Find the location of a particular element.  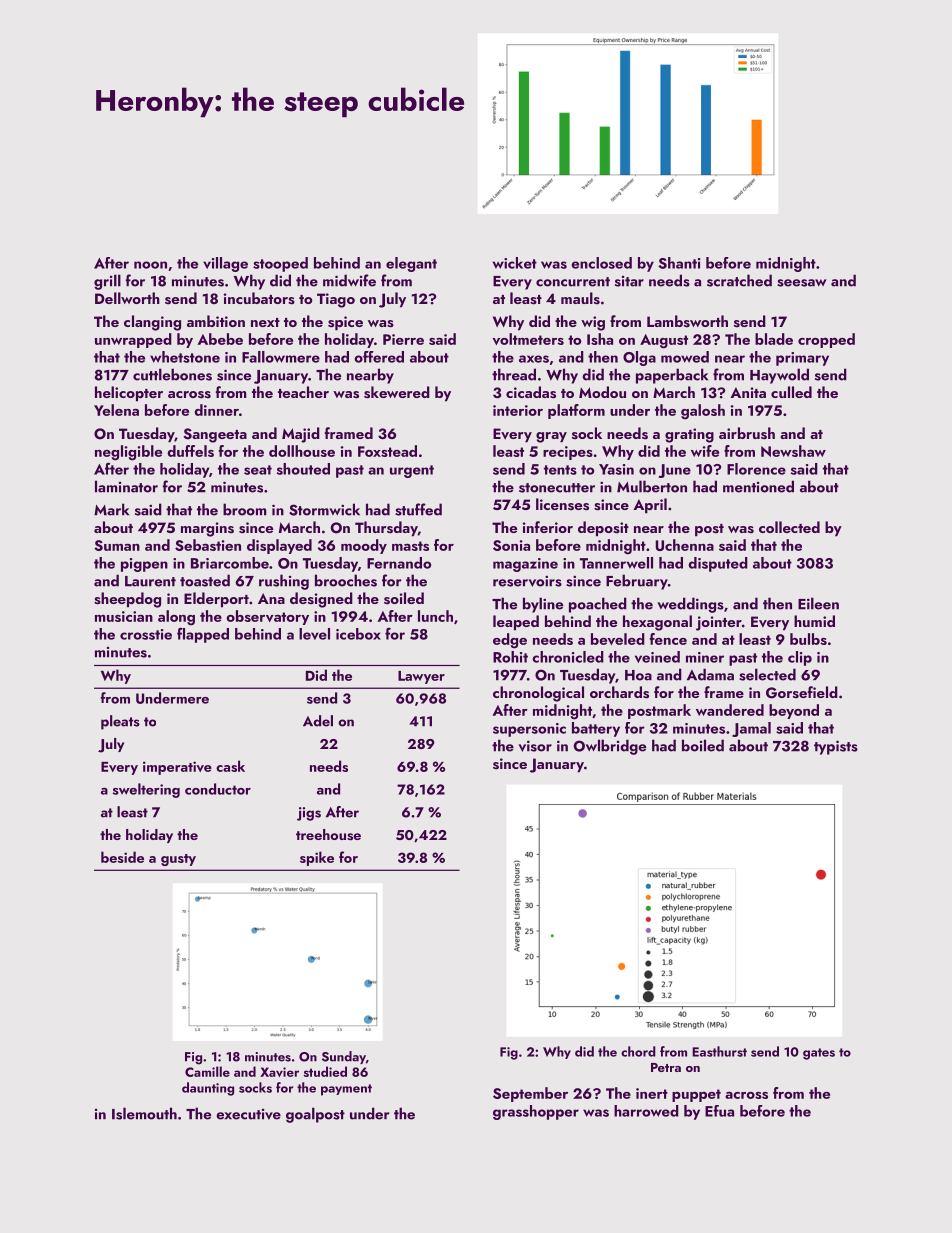

Isha is located at coordinates (600, 339).
